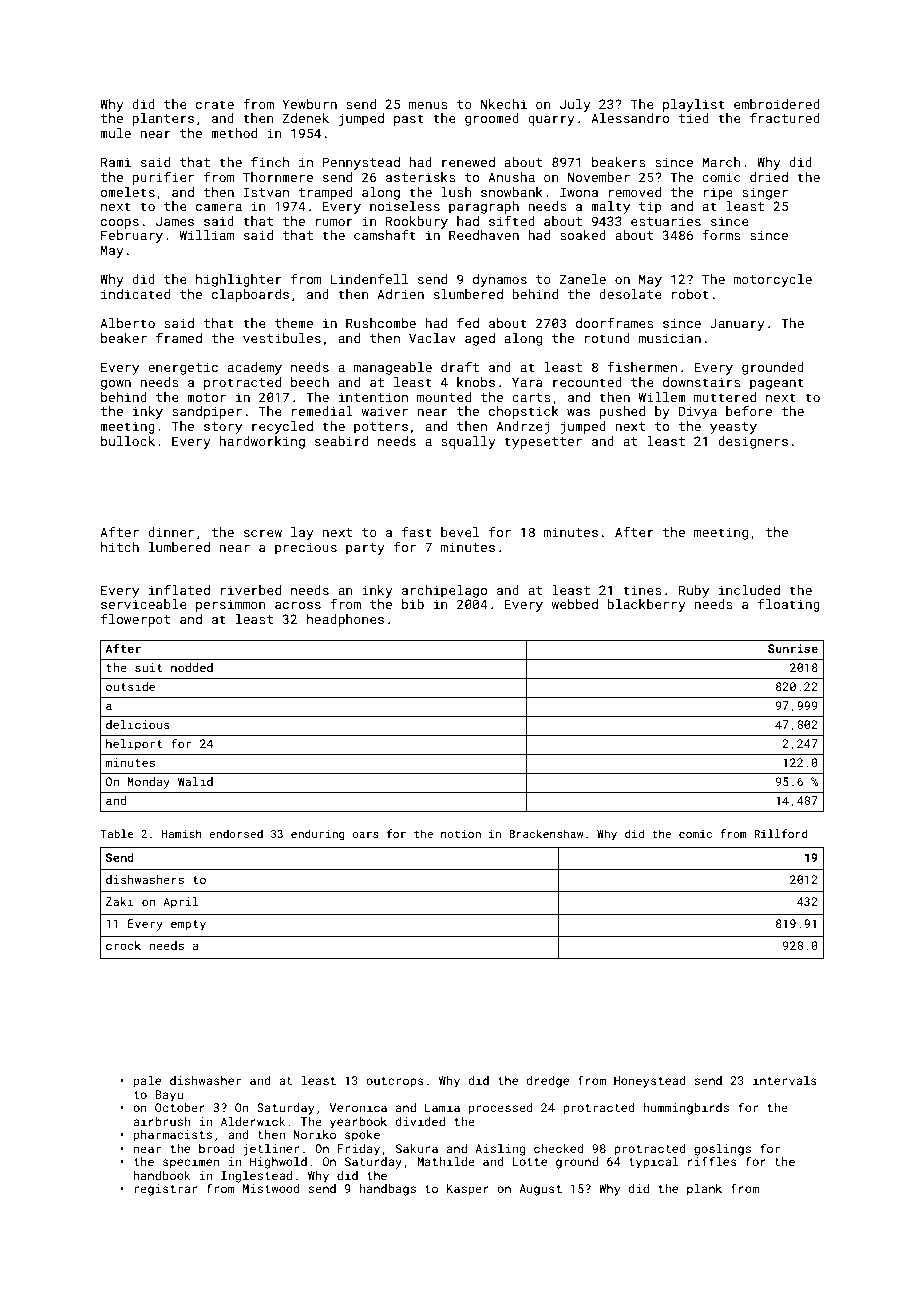 This screenshot has height=1308, width=924. Describe the element at coordinates (263, 533) in the screenshot. I see `screw` at that location.
